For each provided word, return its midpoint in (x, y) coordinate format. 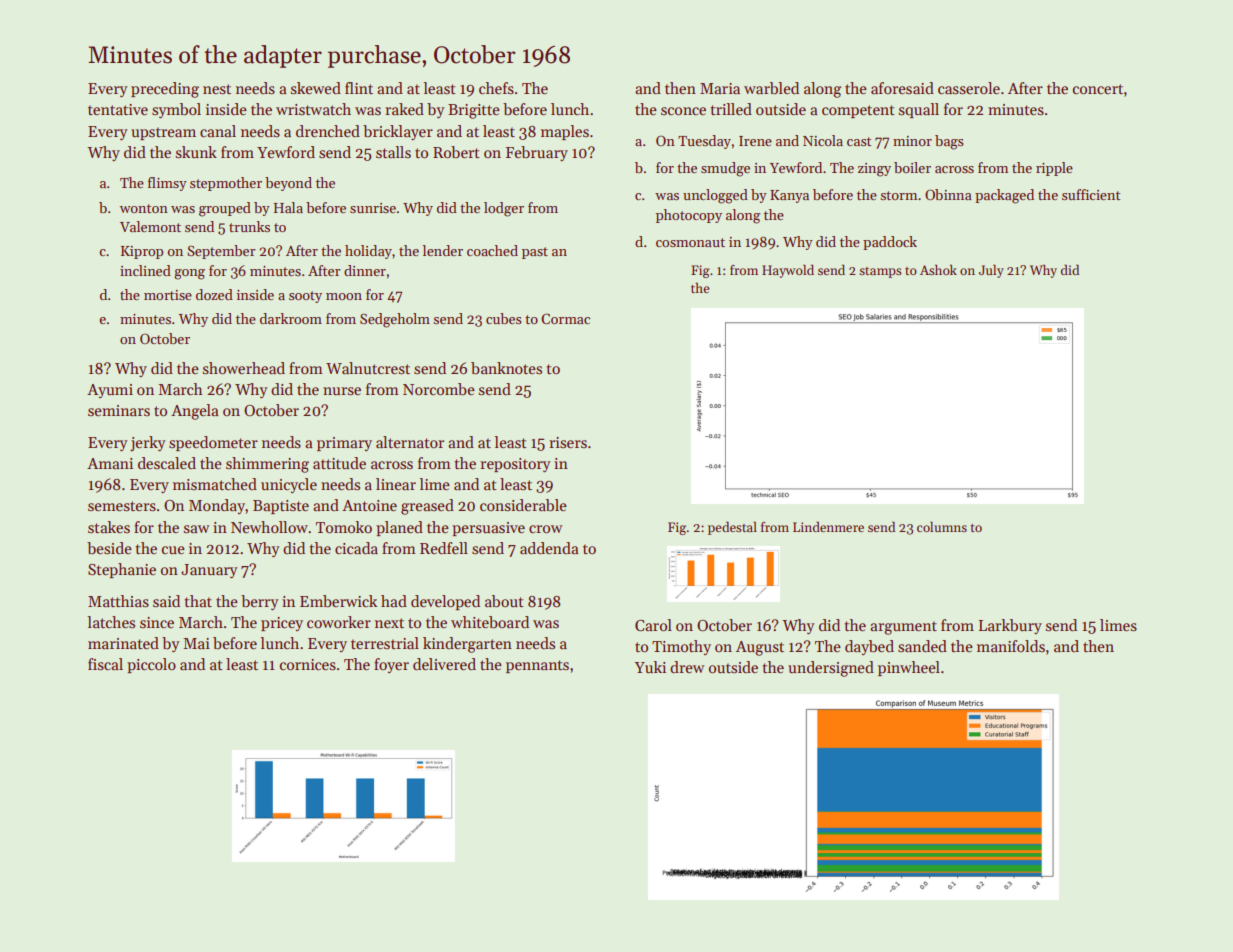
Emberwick (338, 601)
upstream (163, 133)
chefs (496, 88)
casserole (969, 88)
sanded (922, 646)
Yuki (650, 667)
